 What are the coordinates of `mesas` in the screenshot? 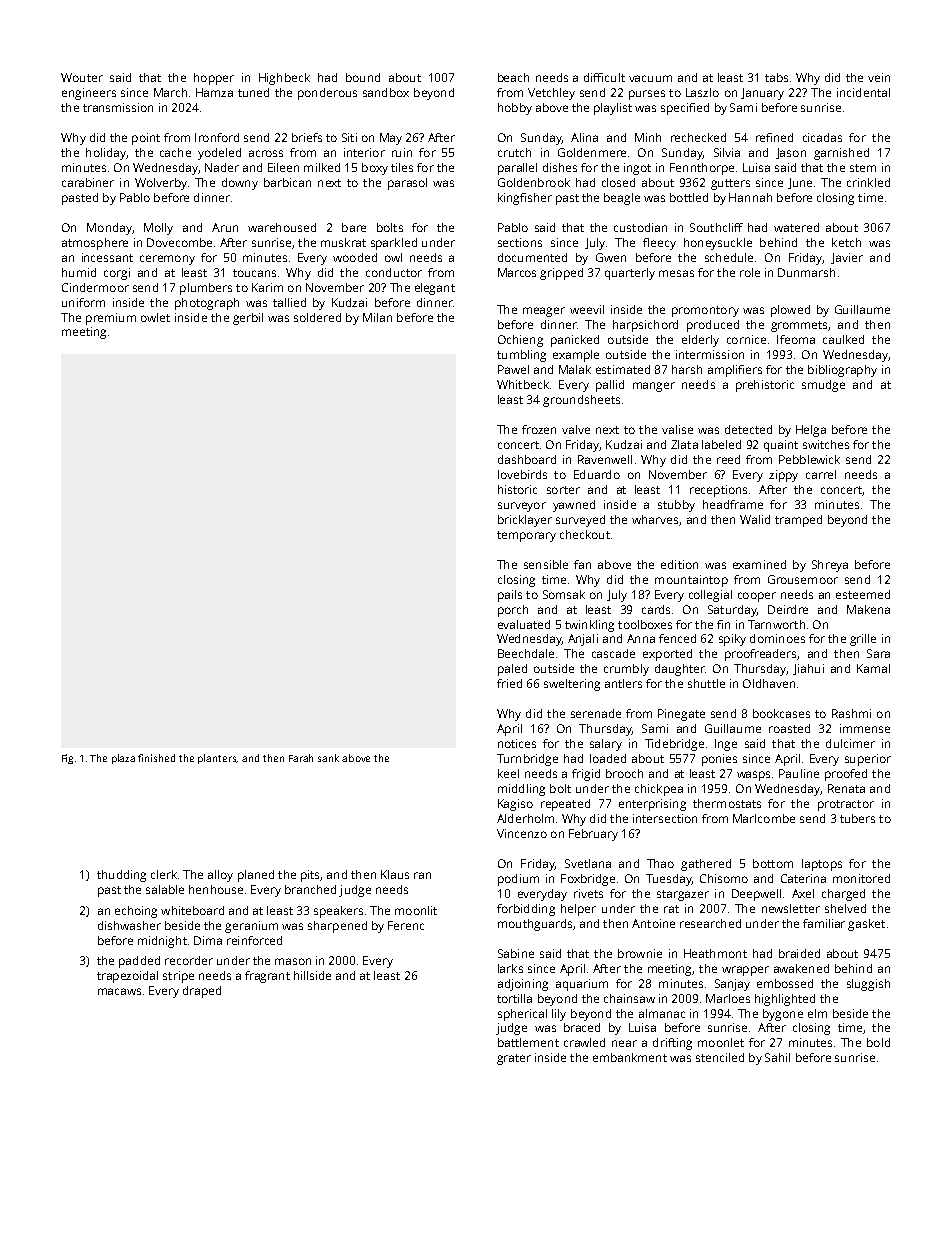 It's located at (676, 273).
